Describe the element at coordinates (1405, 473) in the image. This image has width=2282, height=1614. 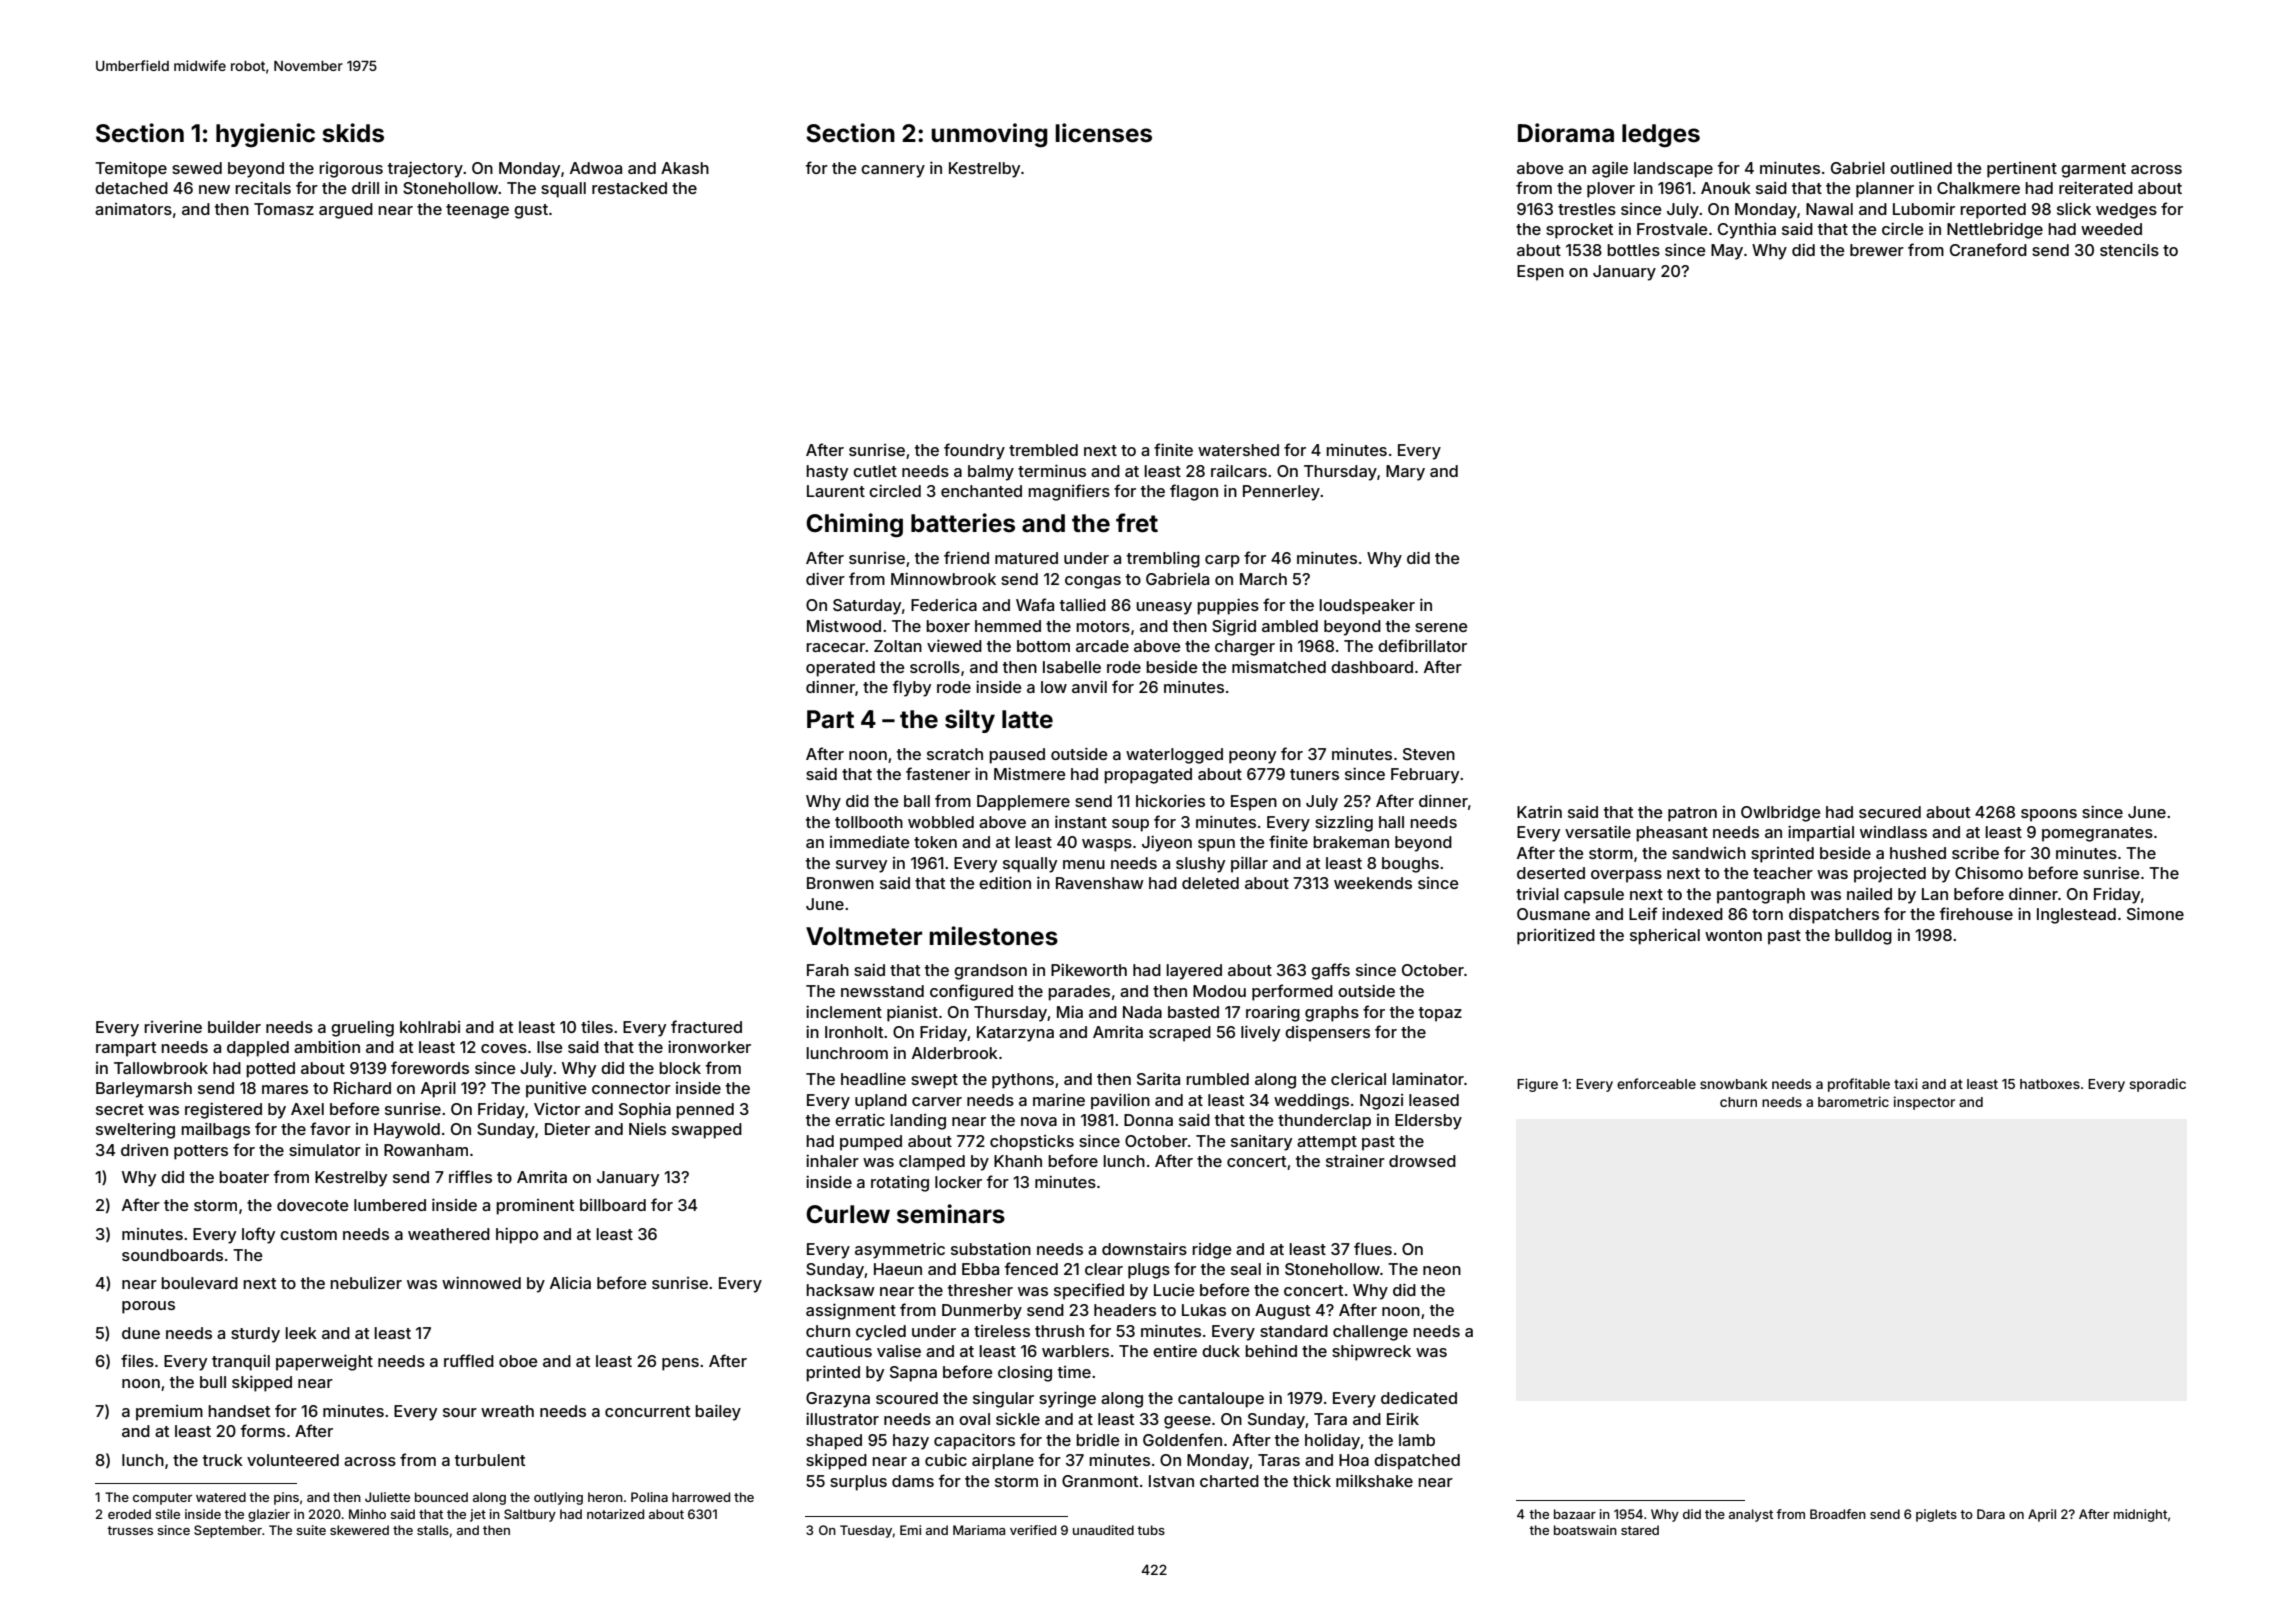
I see `Mary` at that location.
